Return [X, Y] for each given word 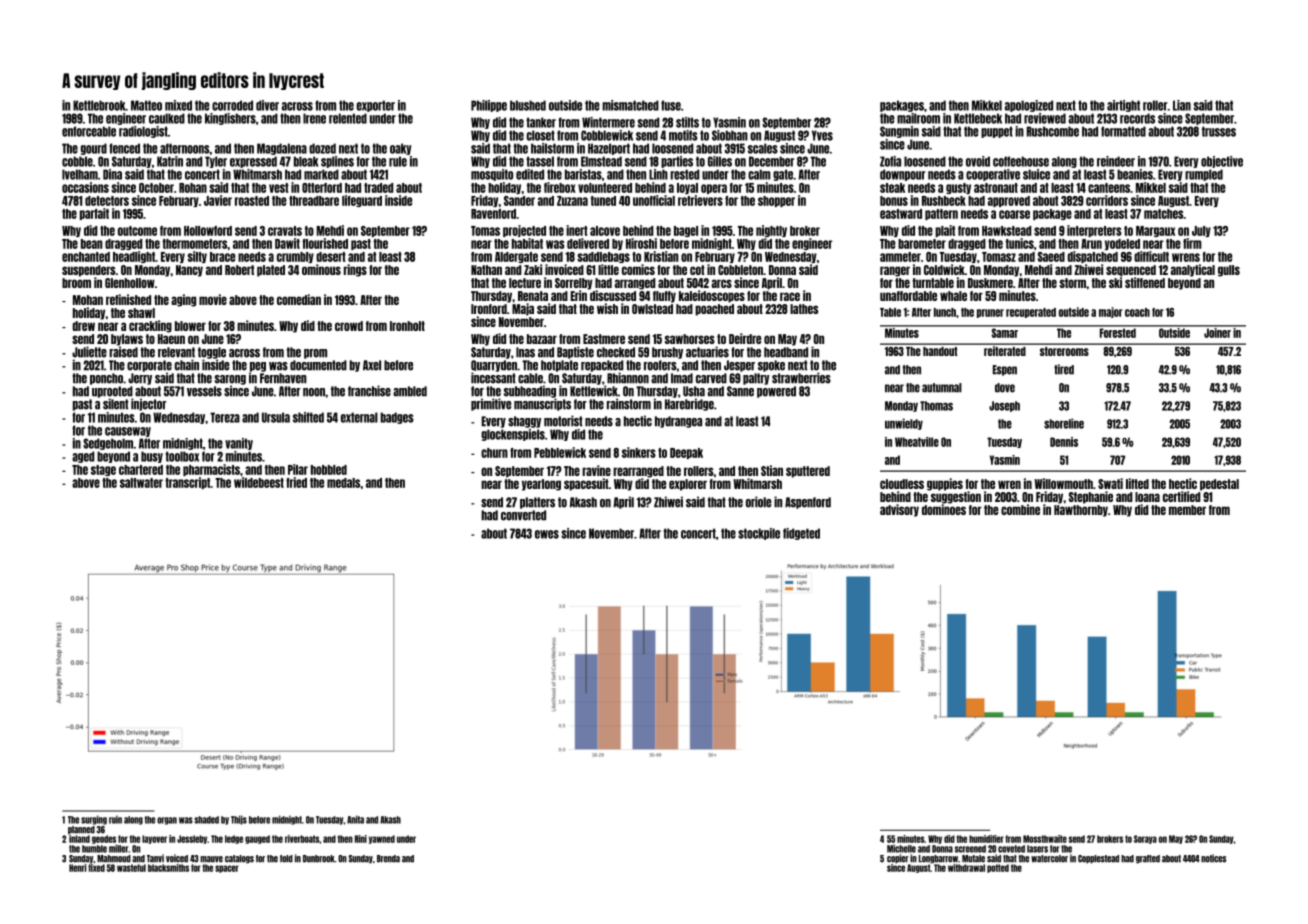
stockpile [759, 534]
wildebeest [259, 482]
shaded [206, 820]
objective [1222, 162]
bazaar [542, 339]
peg [258, 367]
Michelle [901, 848]
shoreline [1064, 423]
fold [286, 859]
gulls [1229, 271]
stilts [687, 122]
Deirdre [745, 338]
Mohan [88, 300]
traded [379, 188]
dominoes [944, 509]
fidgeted [801, 534]
